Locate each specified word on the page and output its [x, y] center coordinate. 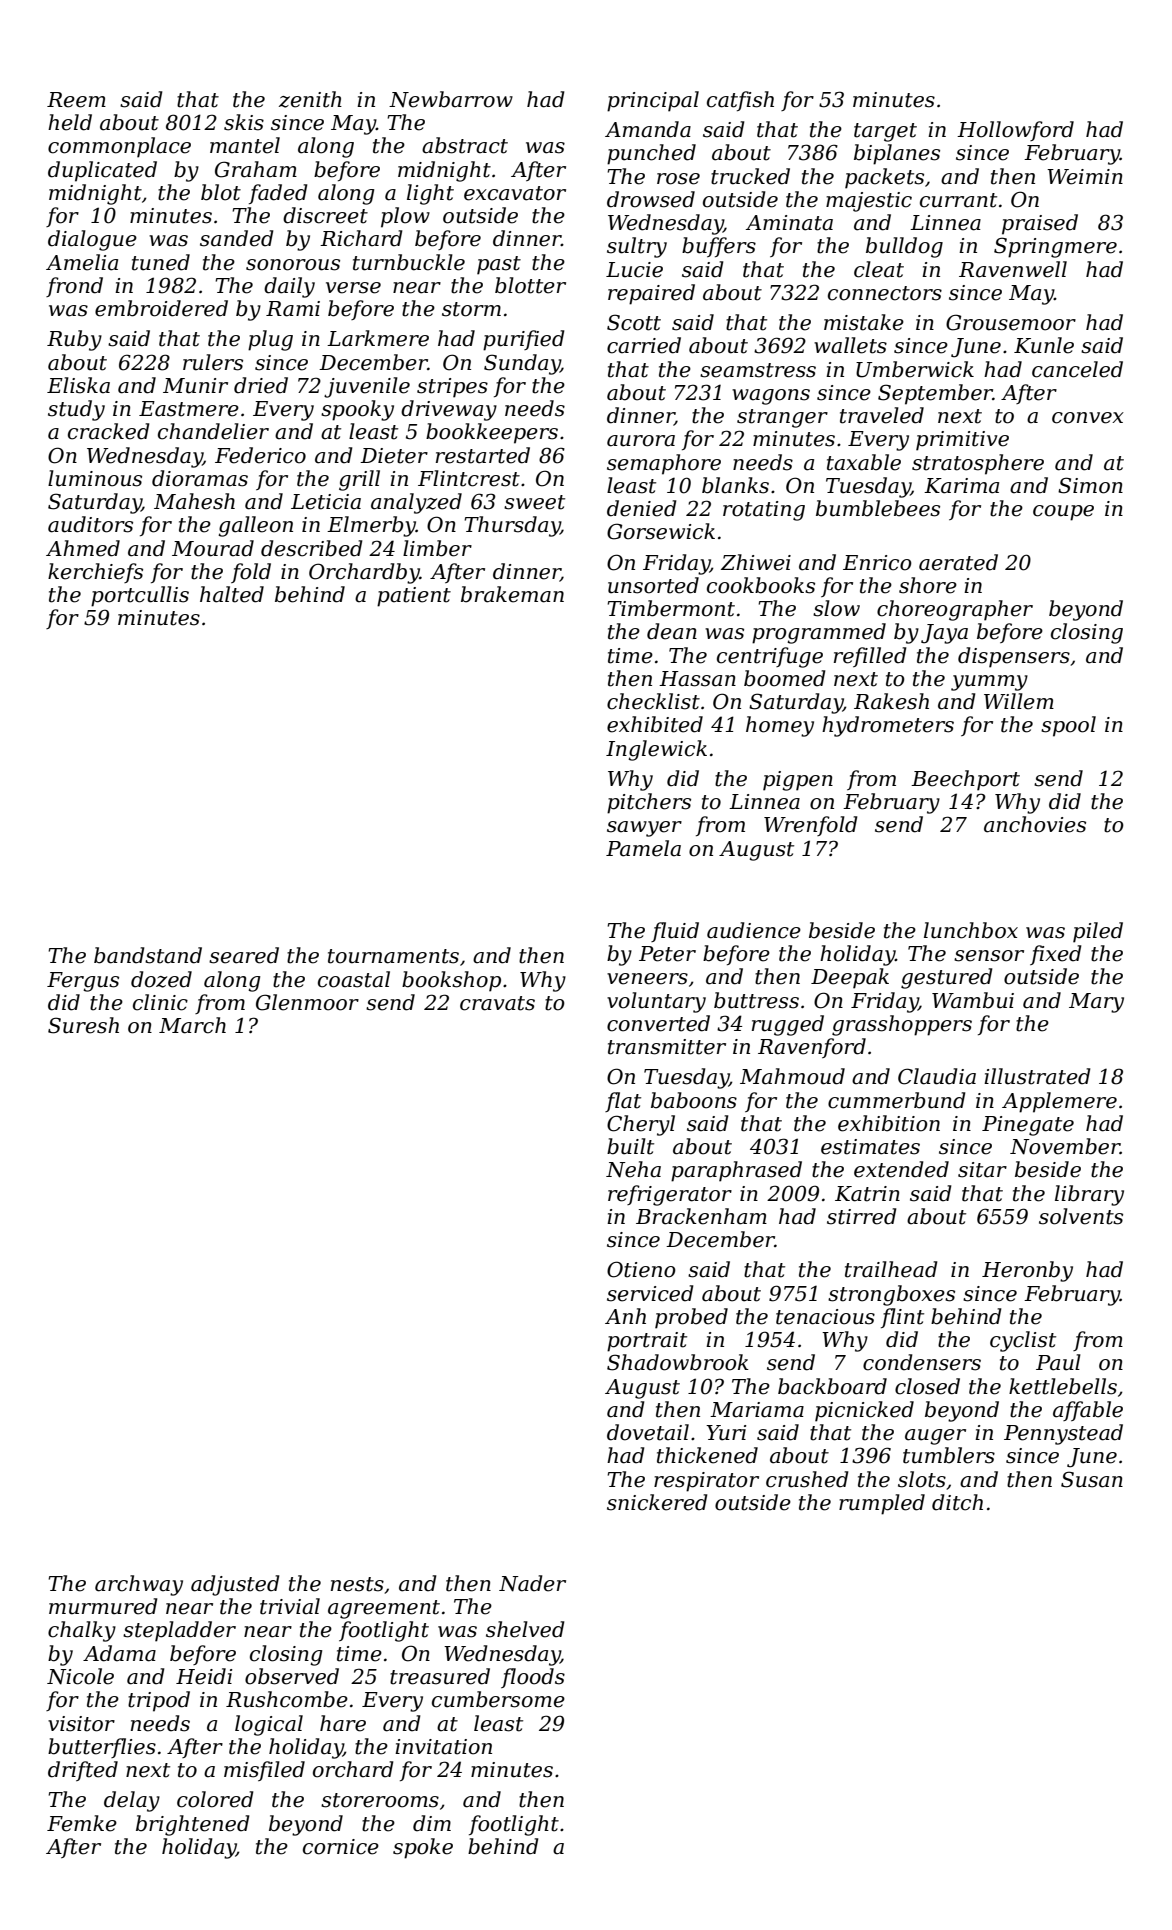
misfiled [264, 1771]
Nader [532, 1583]
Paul [1058, 1362]
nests [357, 1584]
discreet [325, 215]
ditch [957, 1502]
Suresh [83, 1025]
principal [653, 101]
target [885, 132]
